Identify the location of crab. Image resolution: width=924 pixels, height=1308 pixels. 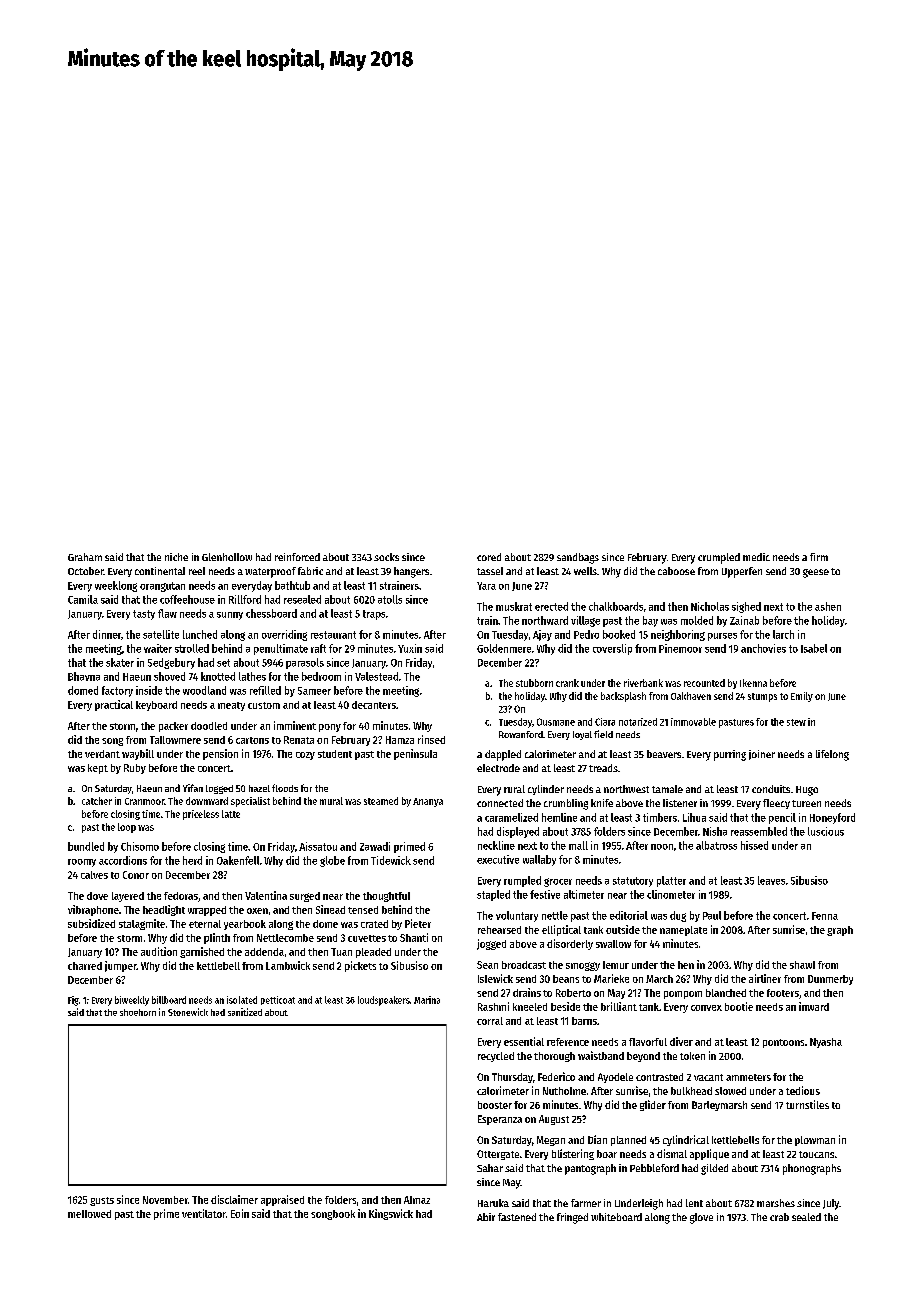
(779, 1217).
